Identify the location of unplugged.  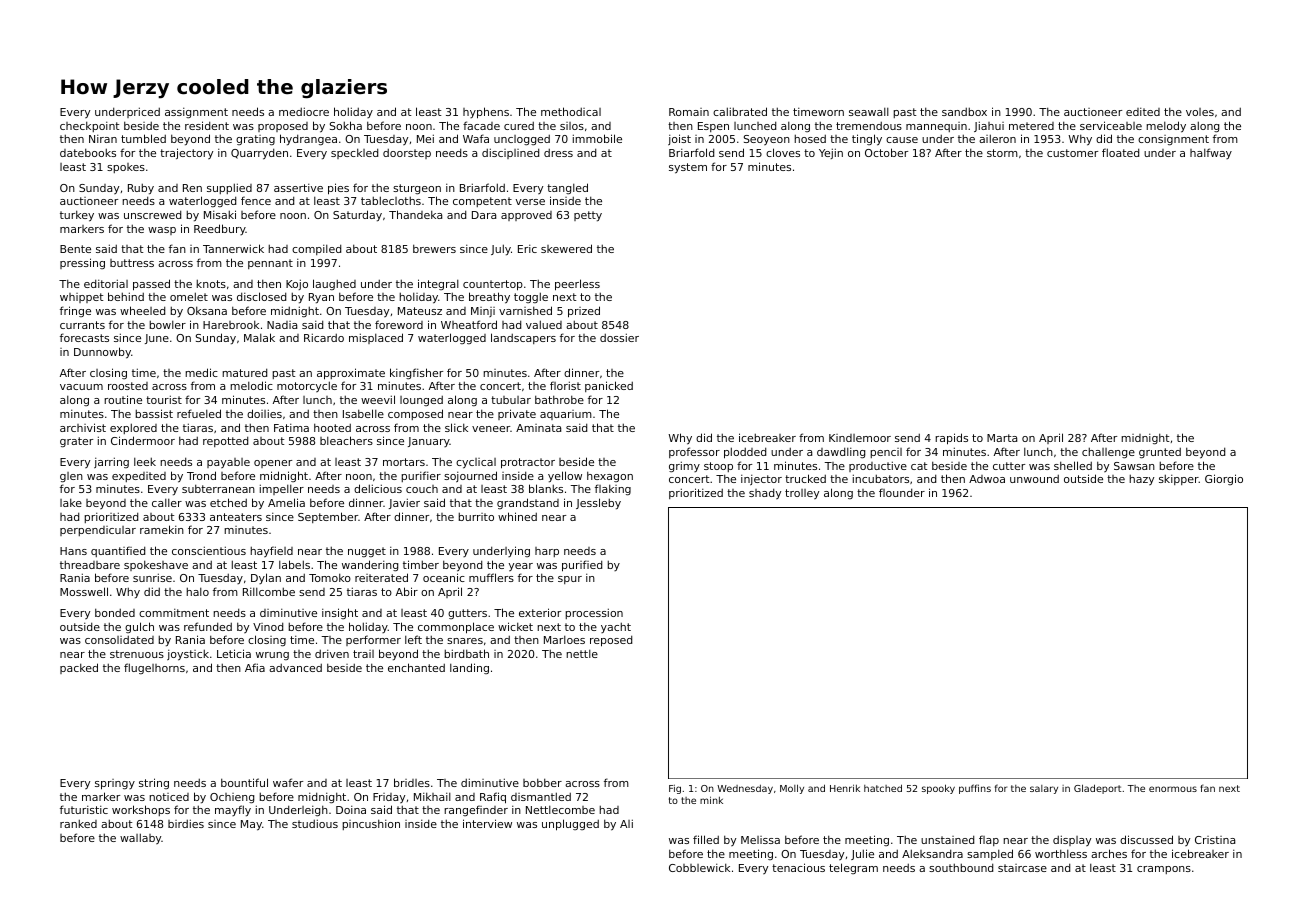
(570, 825).
